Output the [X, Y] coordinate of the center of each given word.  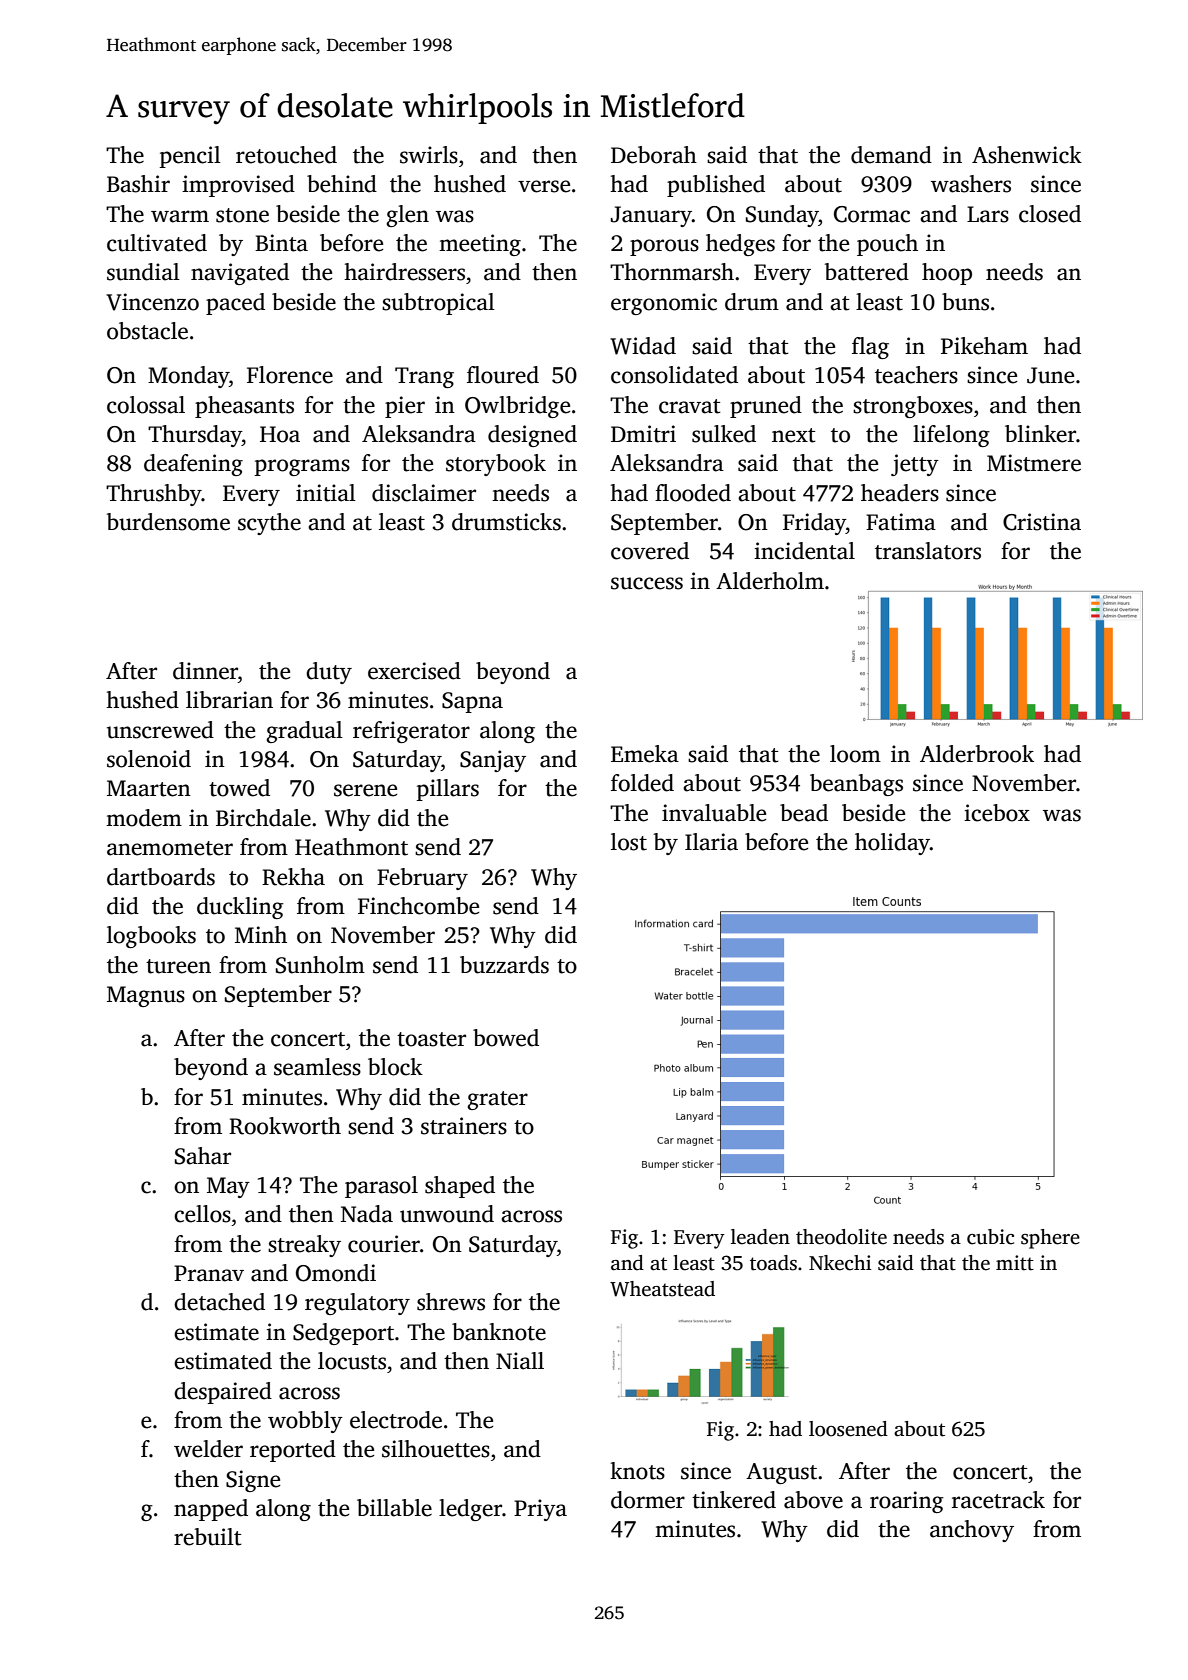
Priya [540, 1510]
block [395, 1067]
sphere [1050, 1239]
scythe [269, 524]
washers [971, 184]
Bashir [138, 184]
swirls [429, 155]
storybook [496, 465]
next [793, 435]
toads [773, 1263]
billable [394, 1508]
